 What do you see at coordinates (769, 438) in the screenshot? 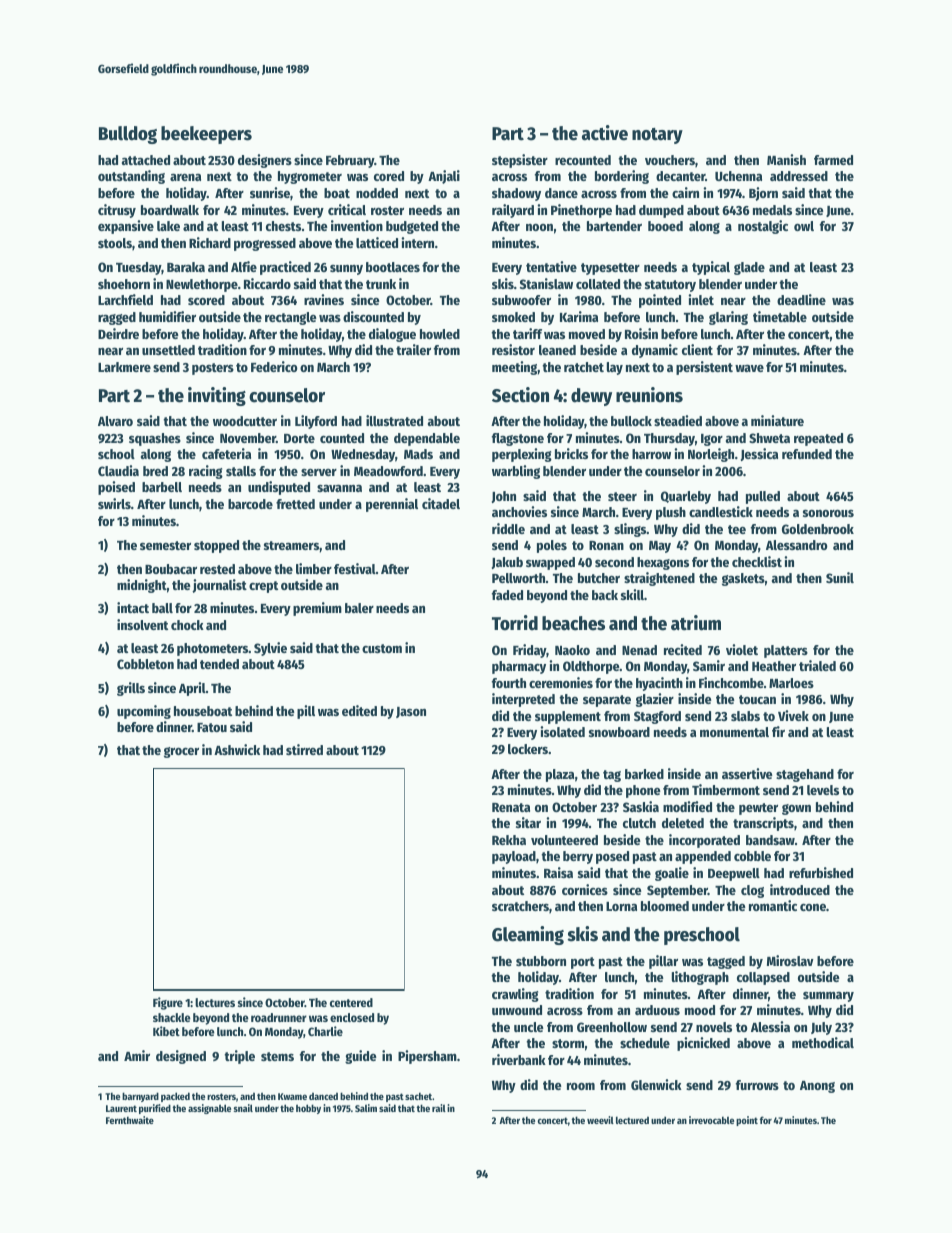
I see `Shweta` at bounding box center [769, 438].
